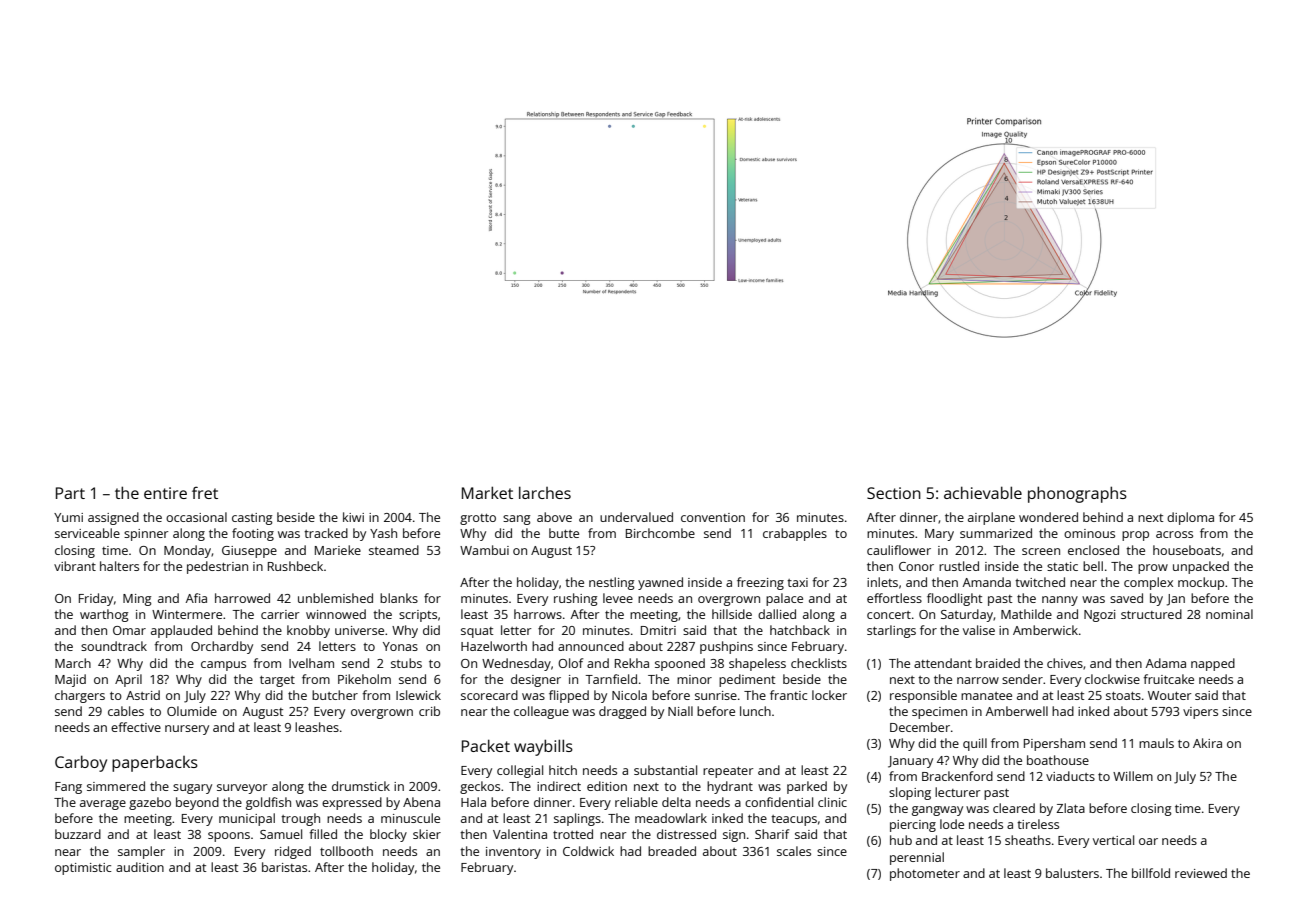 This image has width=1308, height=924. Describe the element at coordinates (353, 517) in the image. I see `kiwi` at that location.
